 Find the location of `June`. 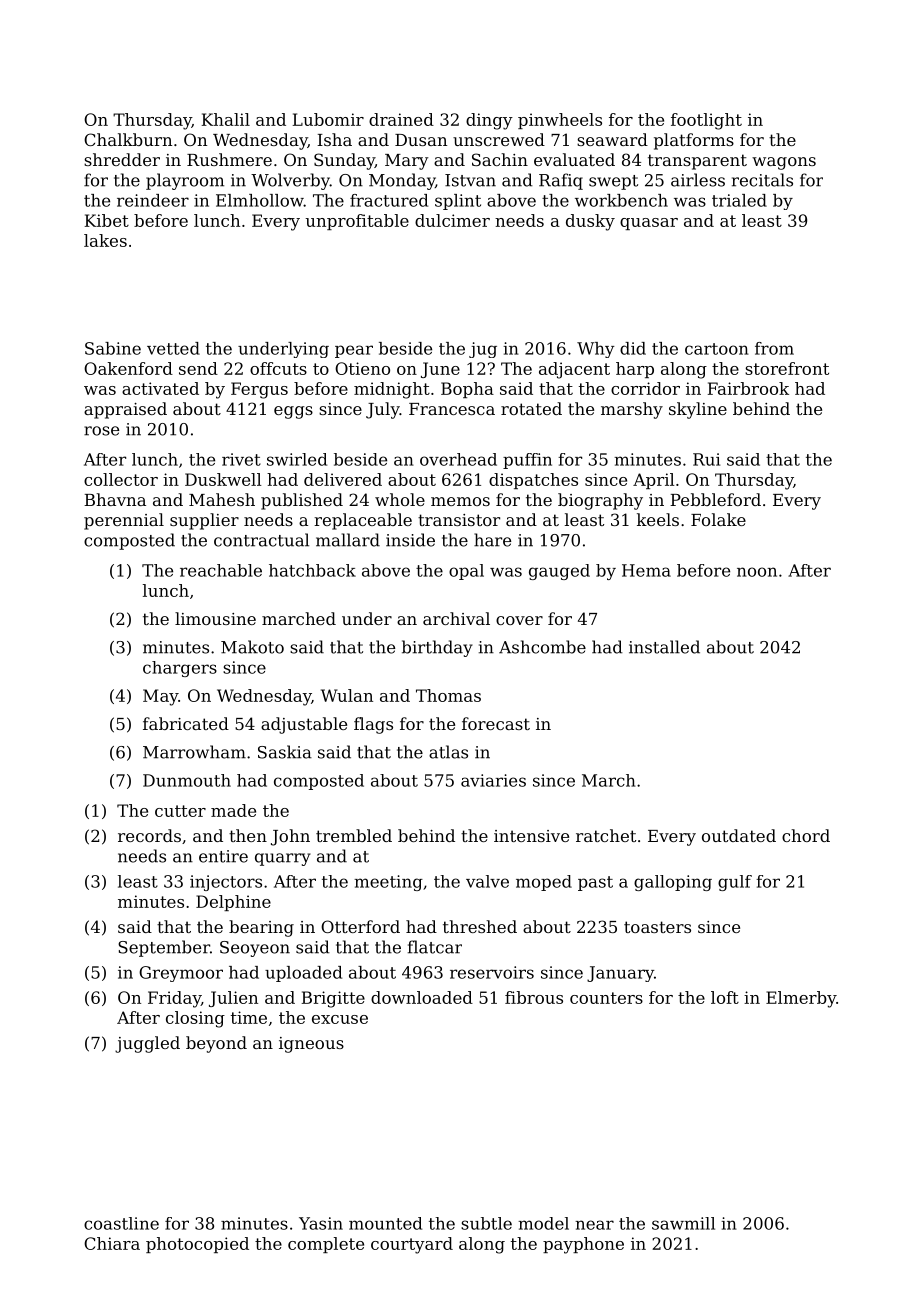

June is located at coordinates (440, 370).
